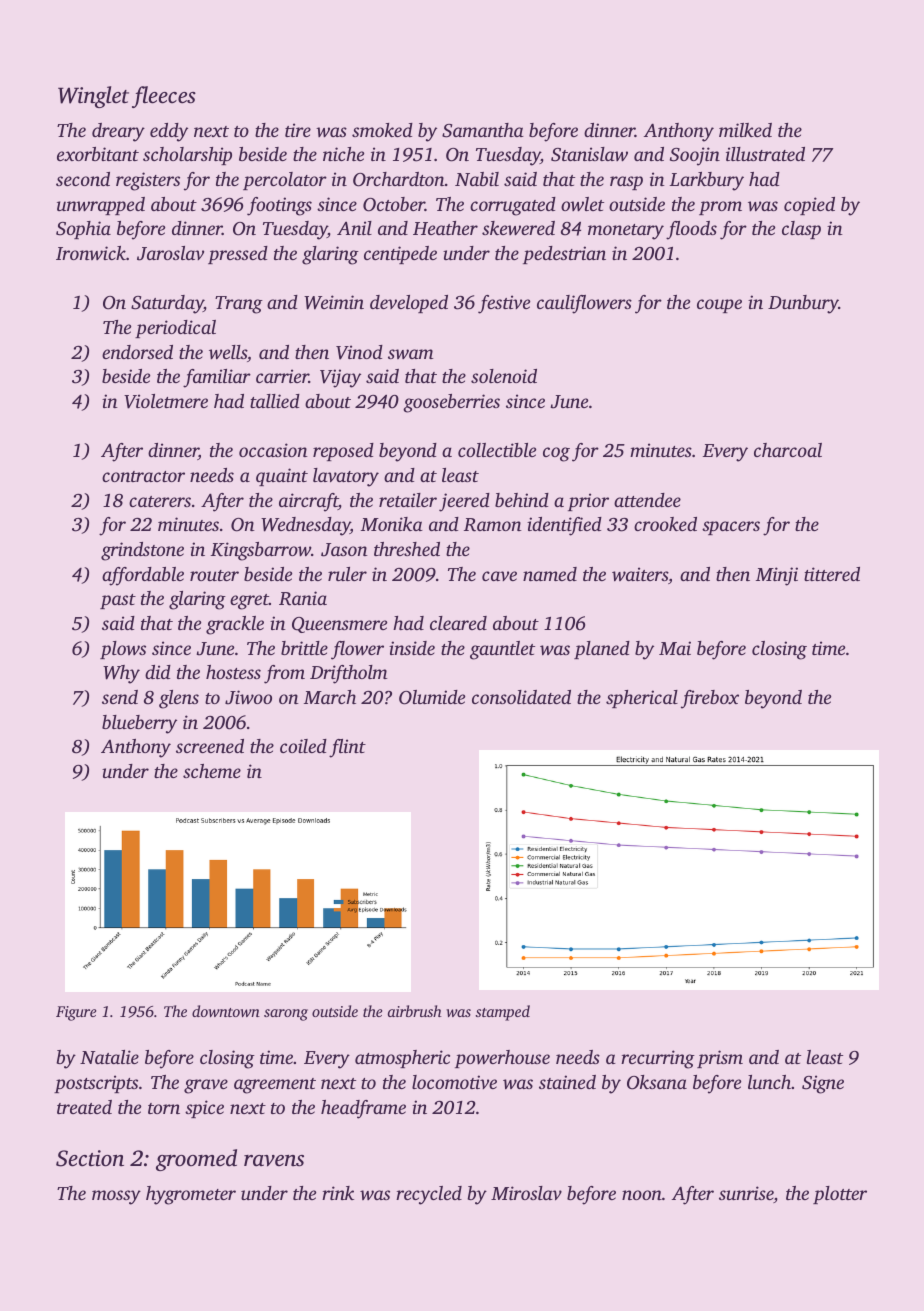 This document has width=924, height=1311. I want to click on did, so click(158, 672).
